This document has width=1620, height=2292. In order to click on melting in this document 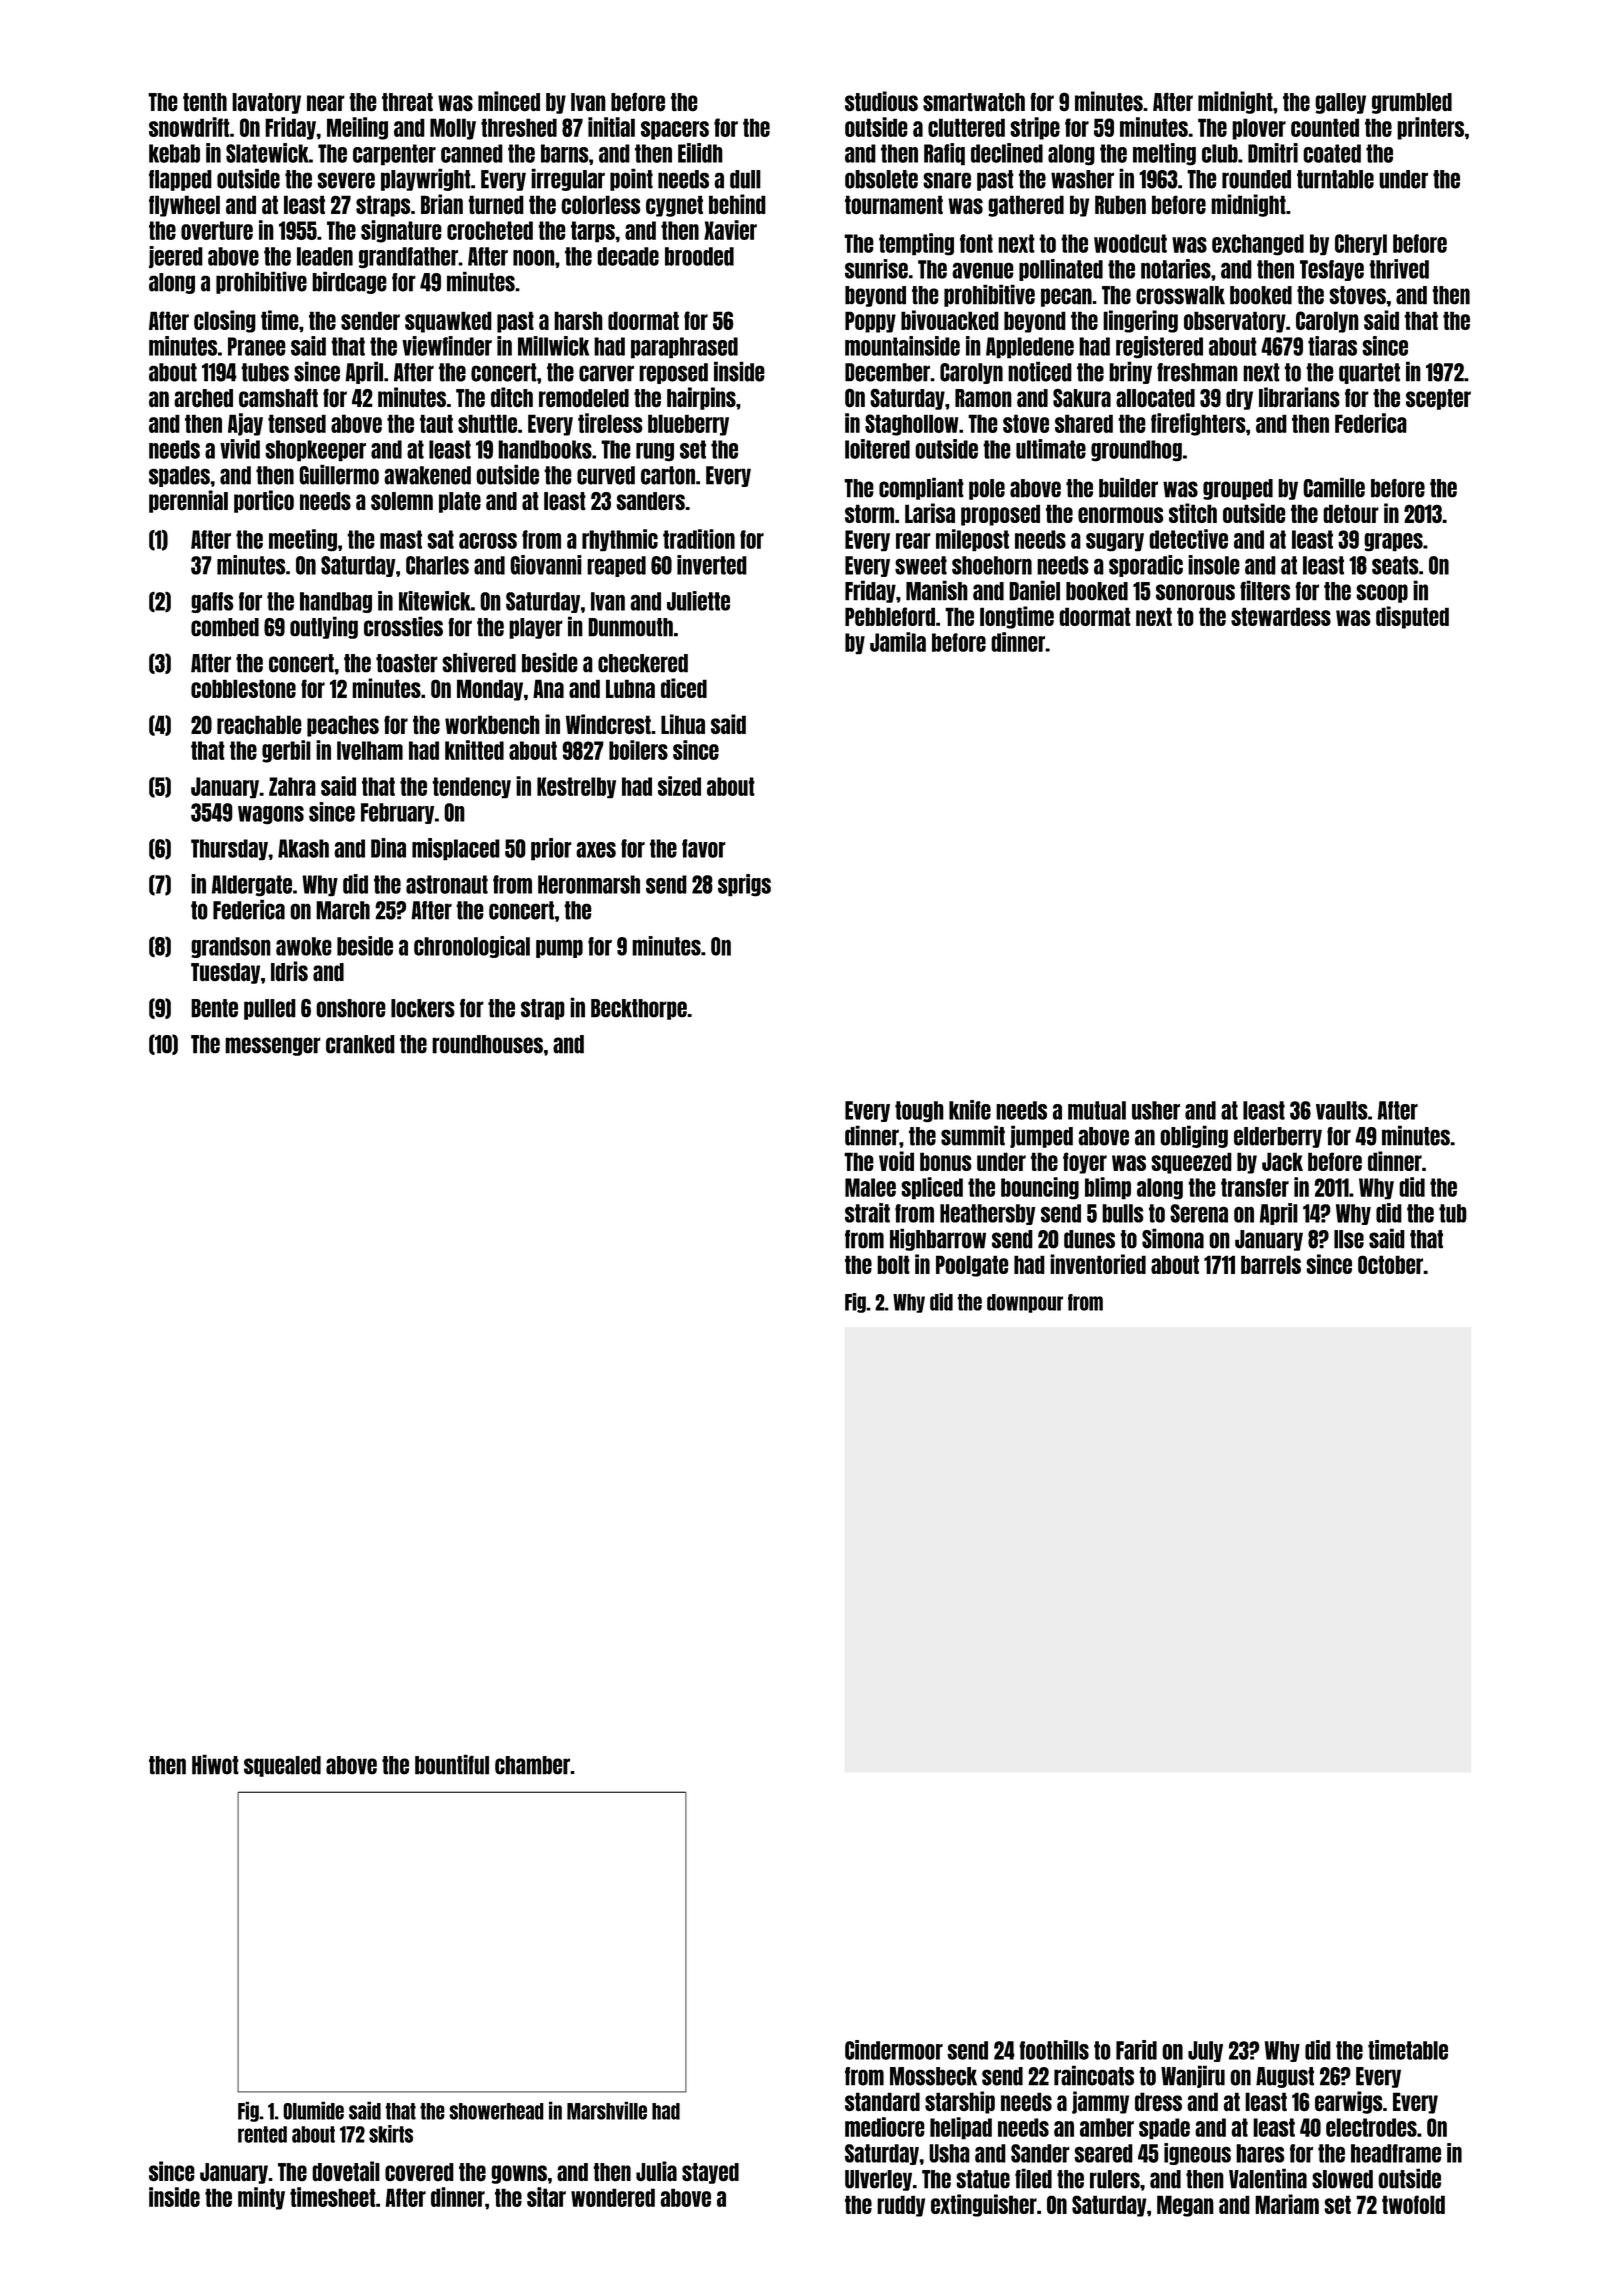, I will do `click(1164, 154)`.
